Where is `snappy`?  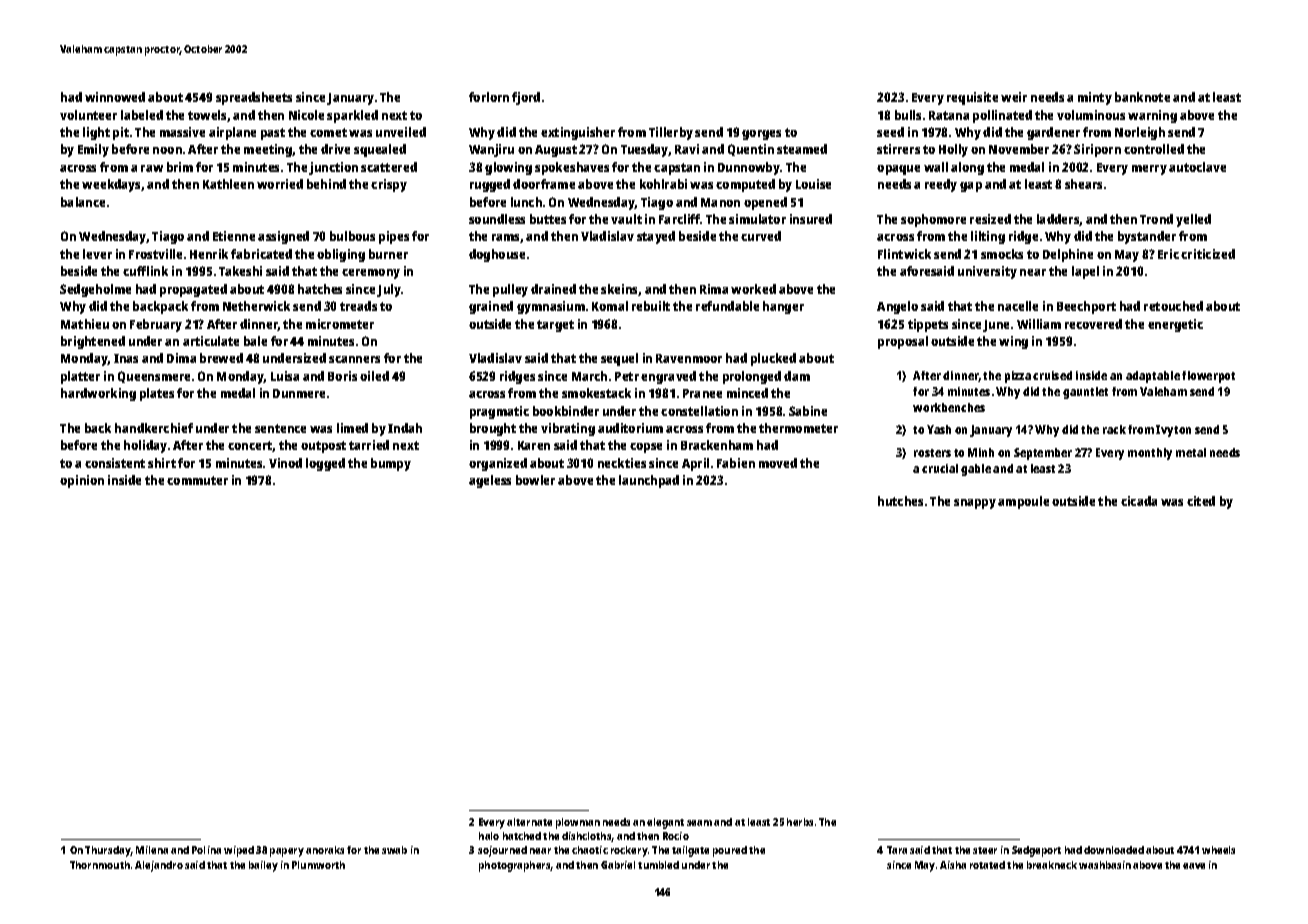
snappy is located at coordinates (975, 504).
